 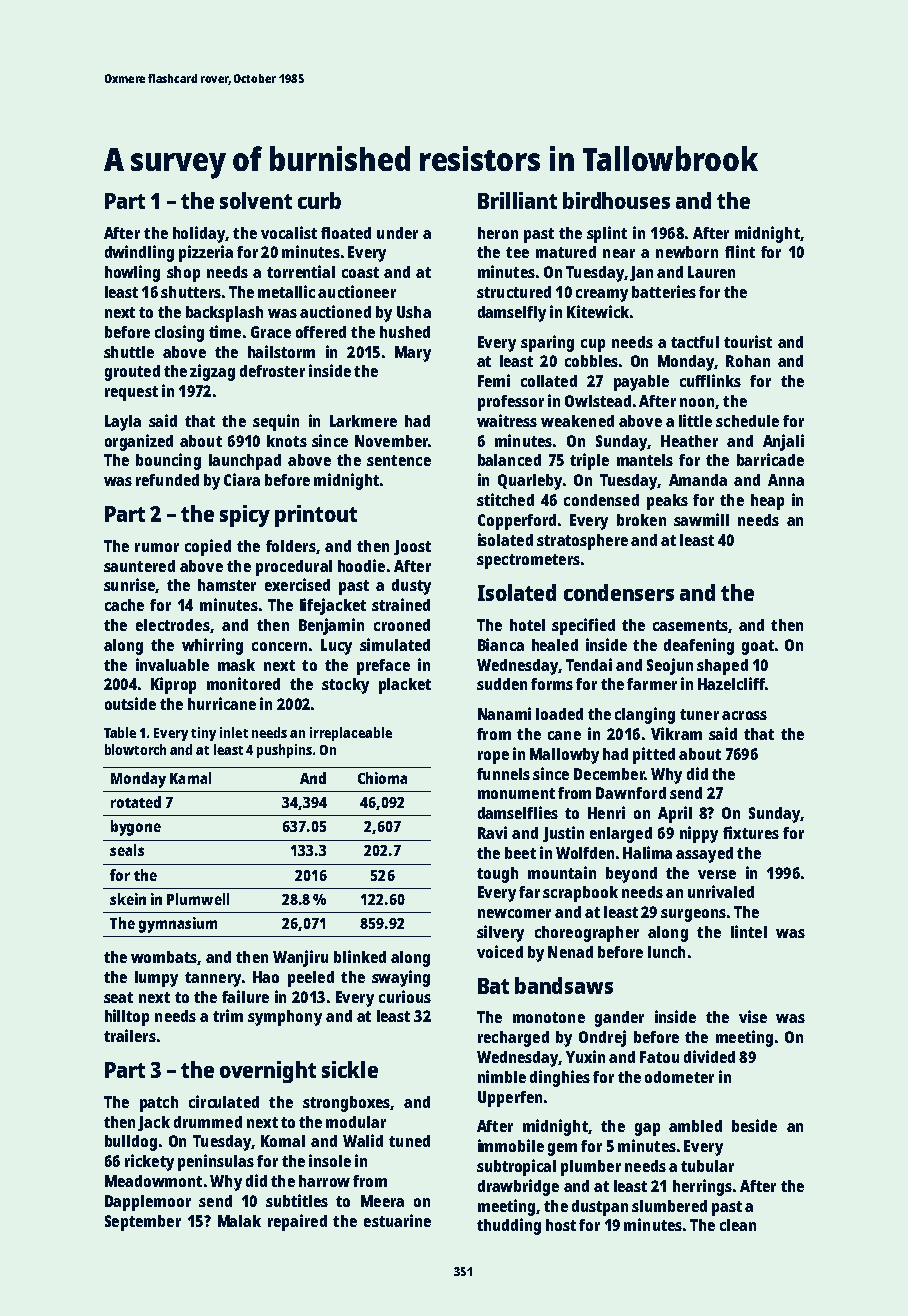 What do you see at coordinates (199, 234) in the image?
I see `holiday` at bounding box center [199, 234].
